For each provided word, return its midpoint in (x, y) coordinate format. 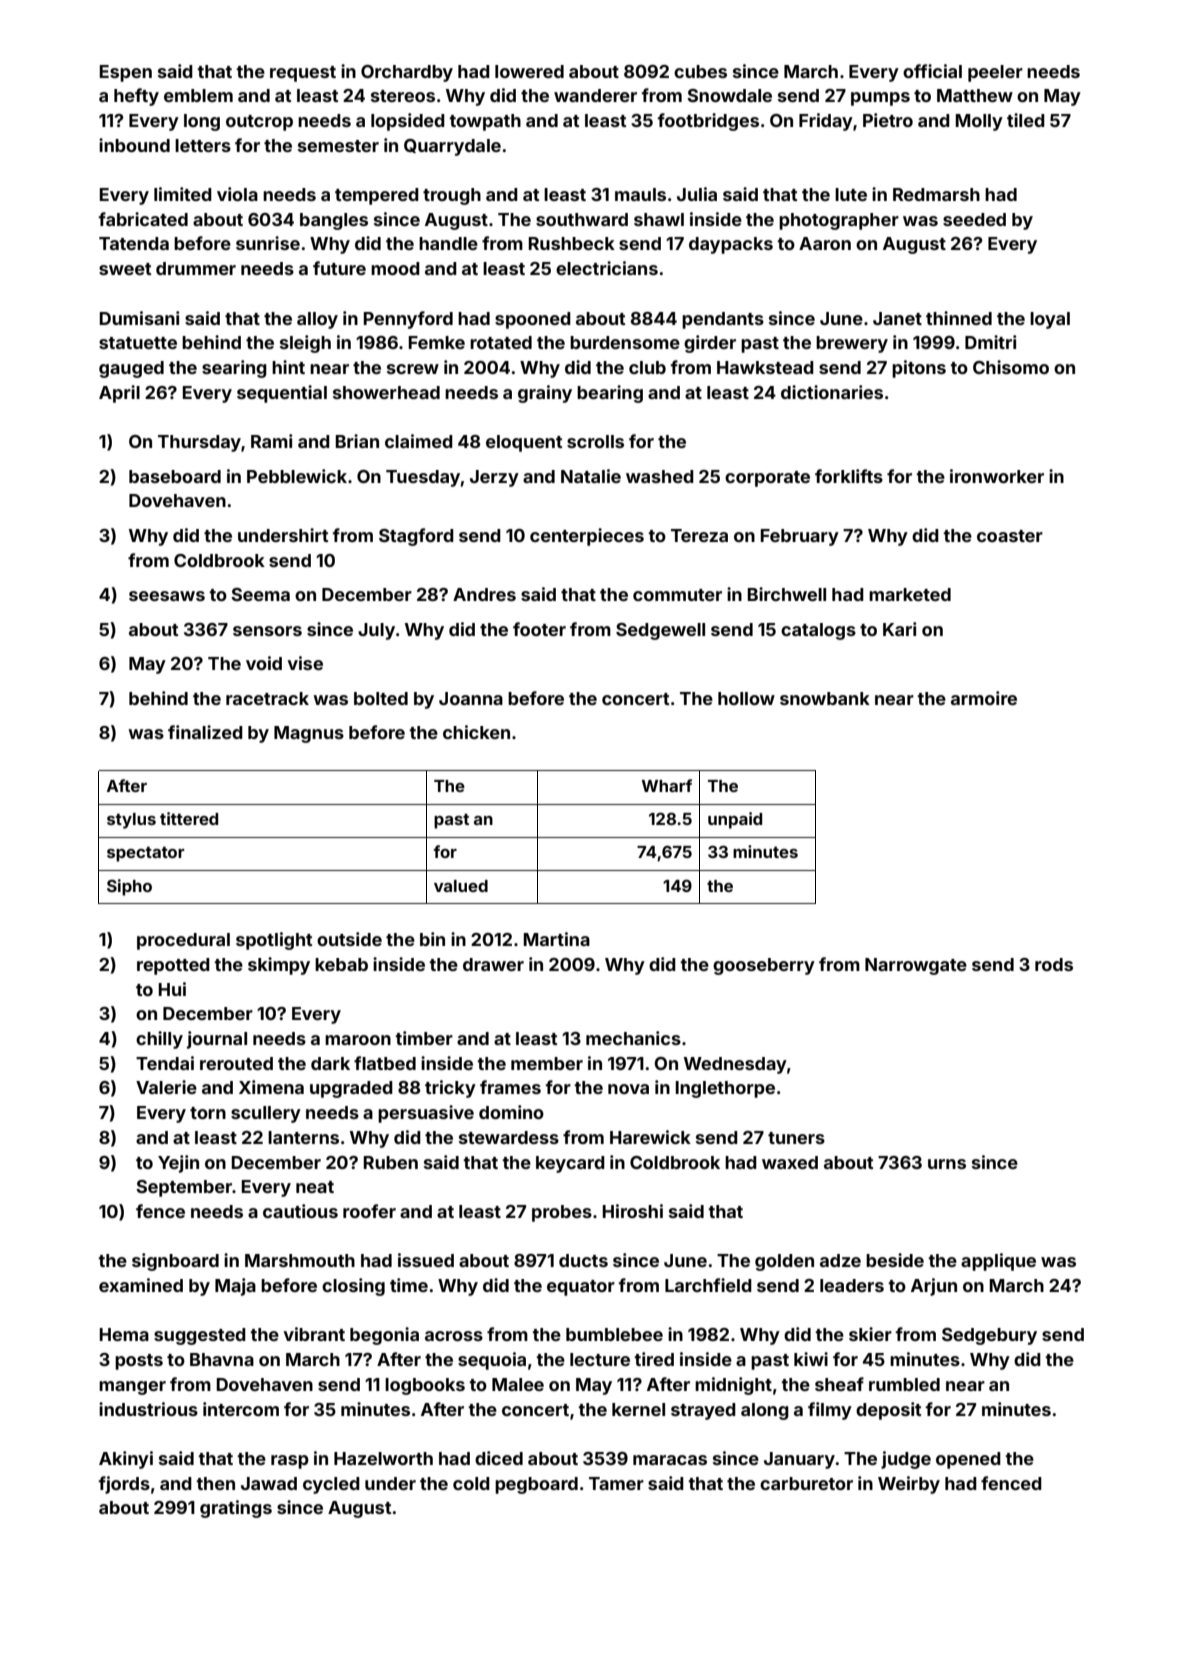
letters (203, 145)
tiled (1026, 120)
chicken (476, 732)
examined (141, 1285)
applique (998, 1262)
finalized (205, 732)
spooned (533, 320)
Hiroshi (633, 1211)
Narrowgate (916, 966)
